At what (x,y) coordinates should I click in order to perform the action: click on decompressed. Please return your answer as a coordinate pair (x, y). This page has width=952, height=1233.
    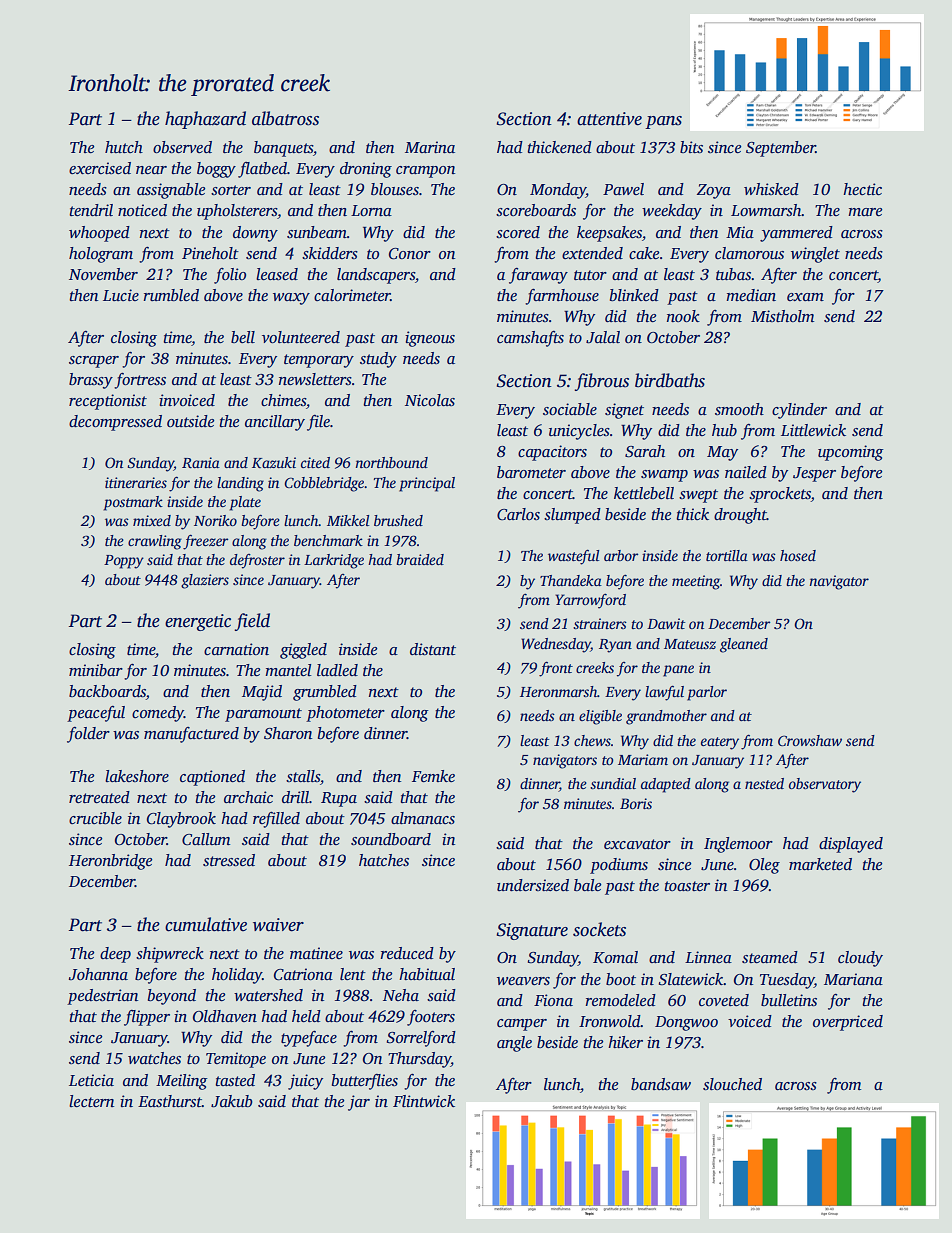
    Looking at the image, I should click on (115, 423).
